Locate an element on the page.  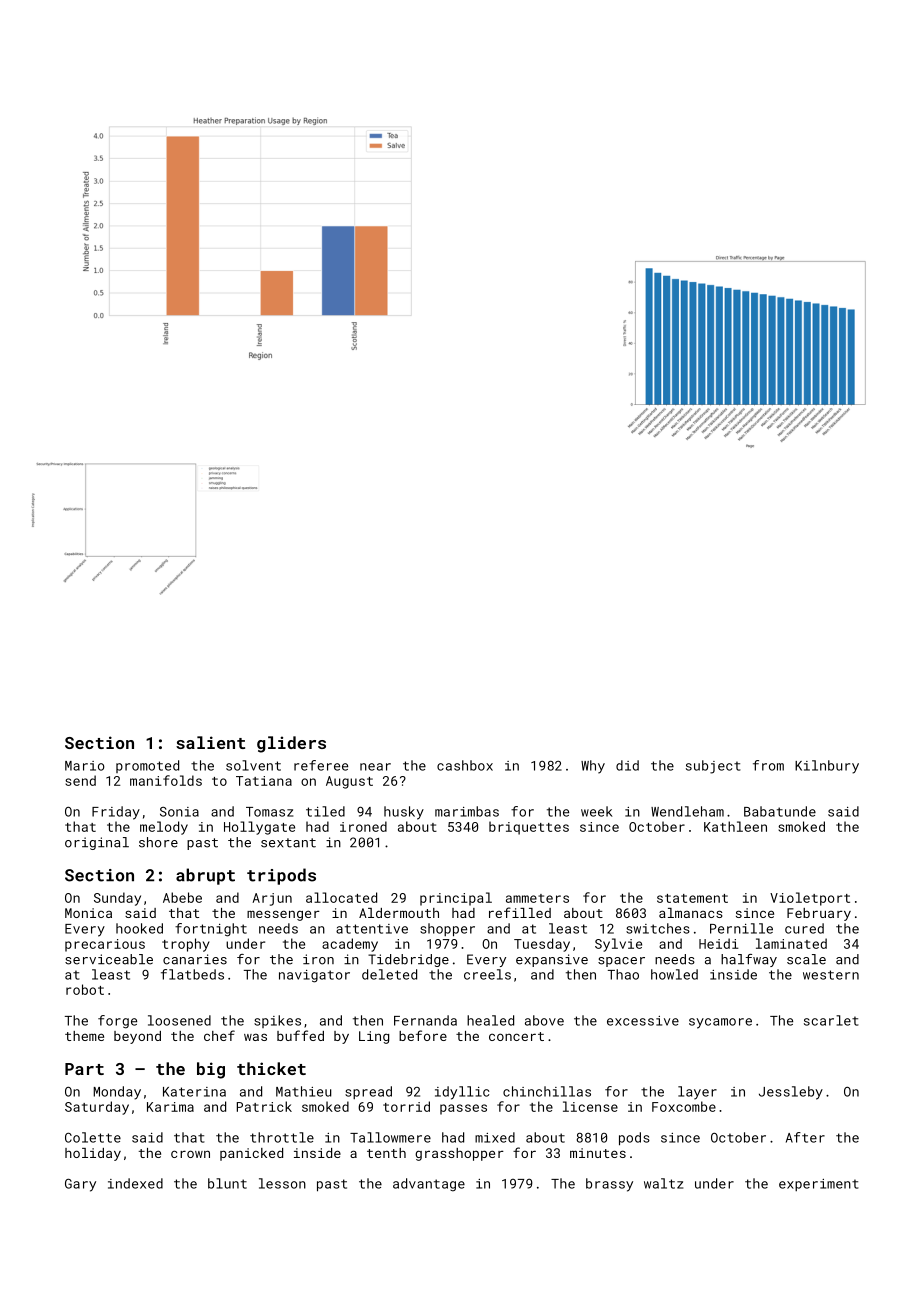
Violetport is located at coordinates (810, 899).
